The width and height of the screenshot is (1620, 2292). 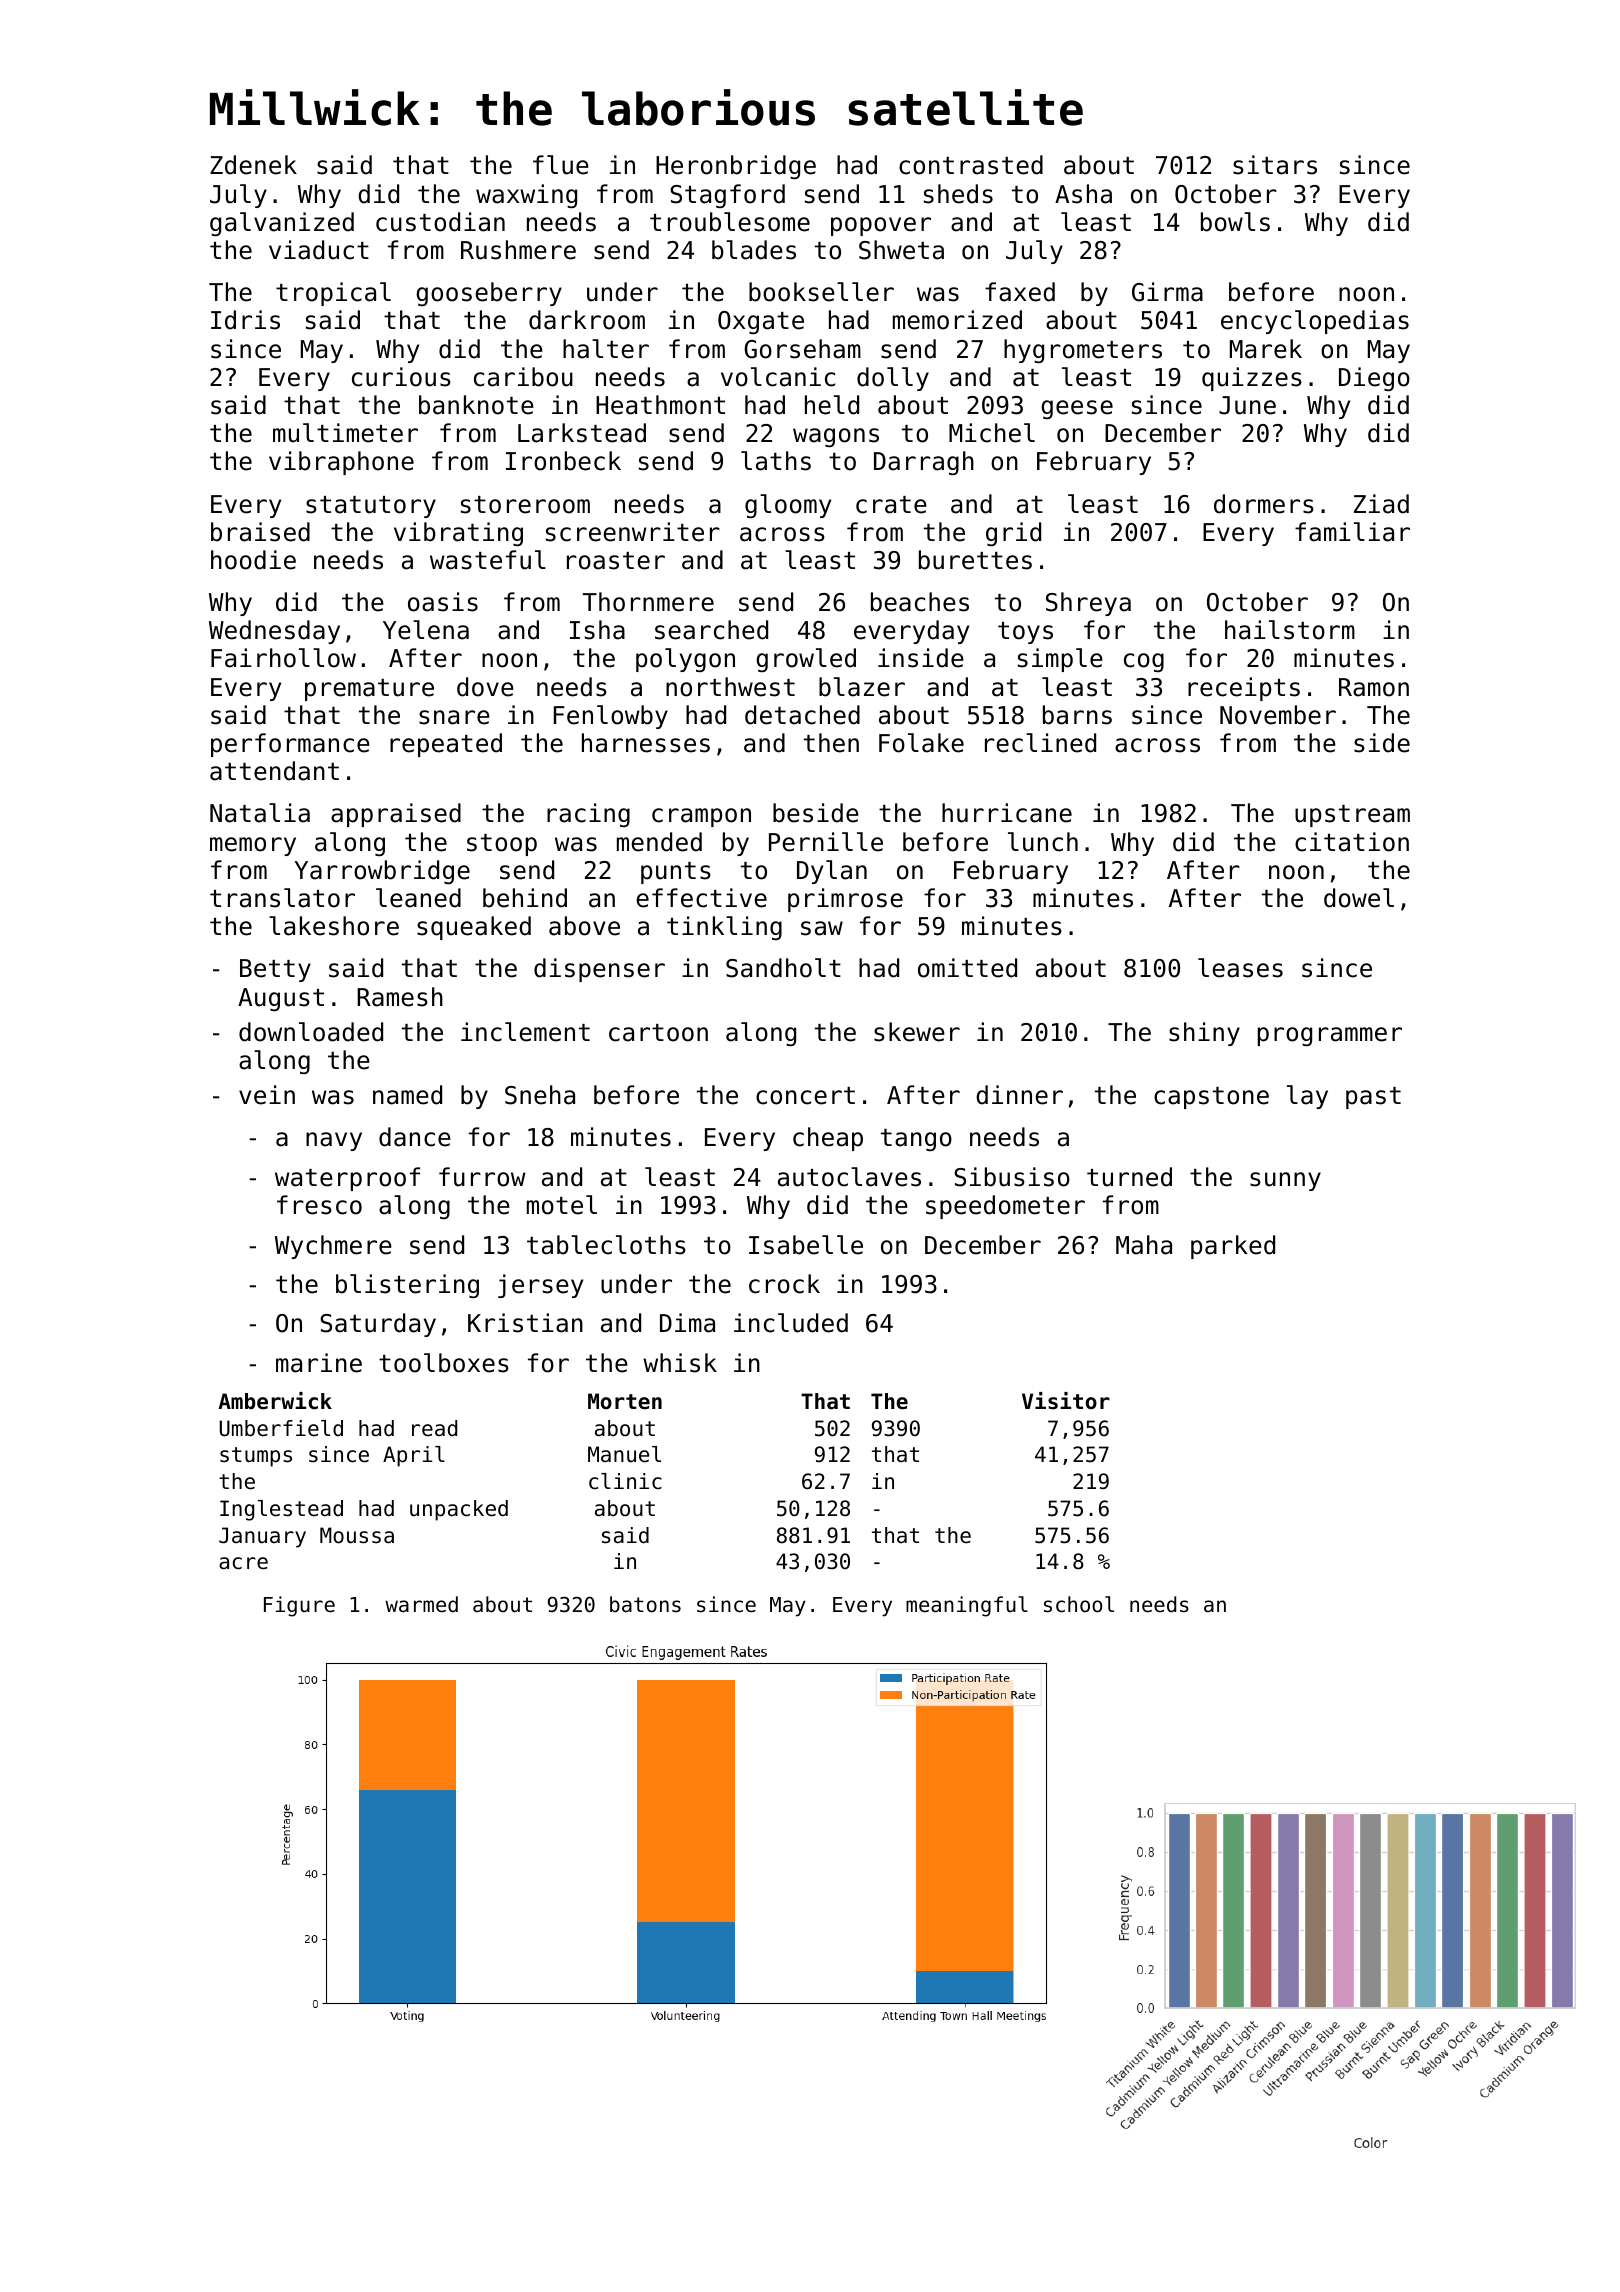 What do you see at coordinates (967, 1606) in the screenshot?
I see `meaningful` at bounding box center [967, 1606].
